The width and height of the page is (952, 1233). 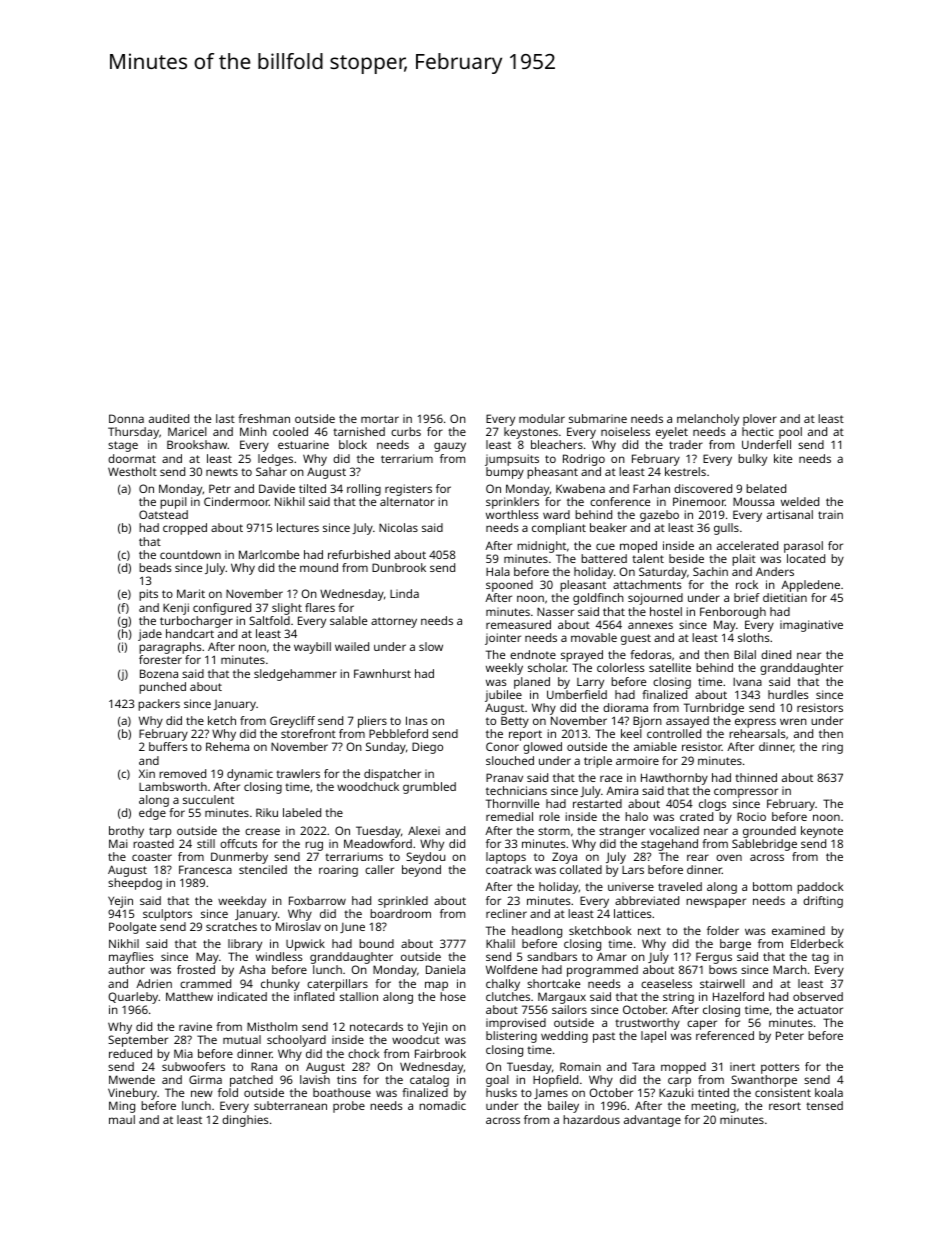 What do you see at coordinates (380, 419) in the page?
I see `mortar` at bounding box center [380, 419].
